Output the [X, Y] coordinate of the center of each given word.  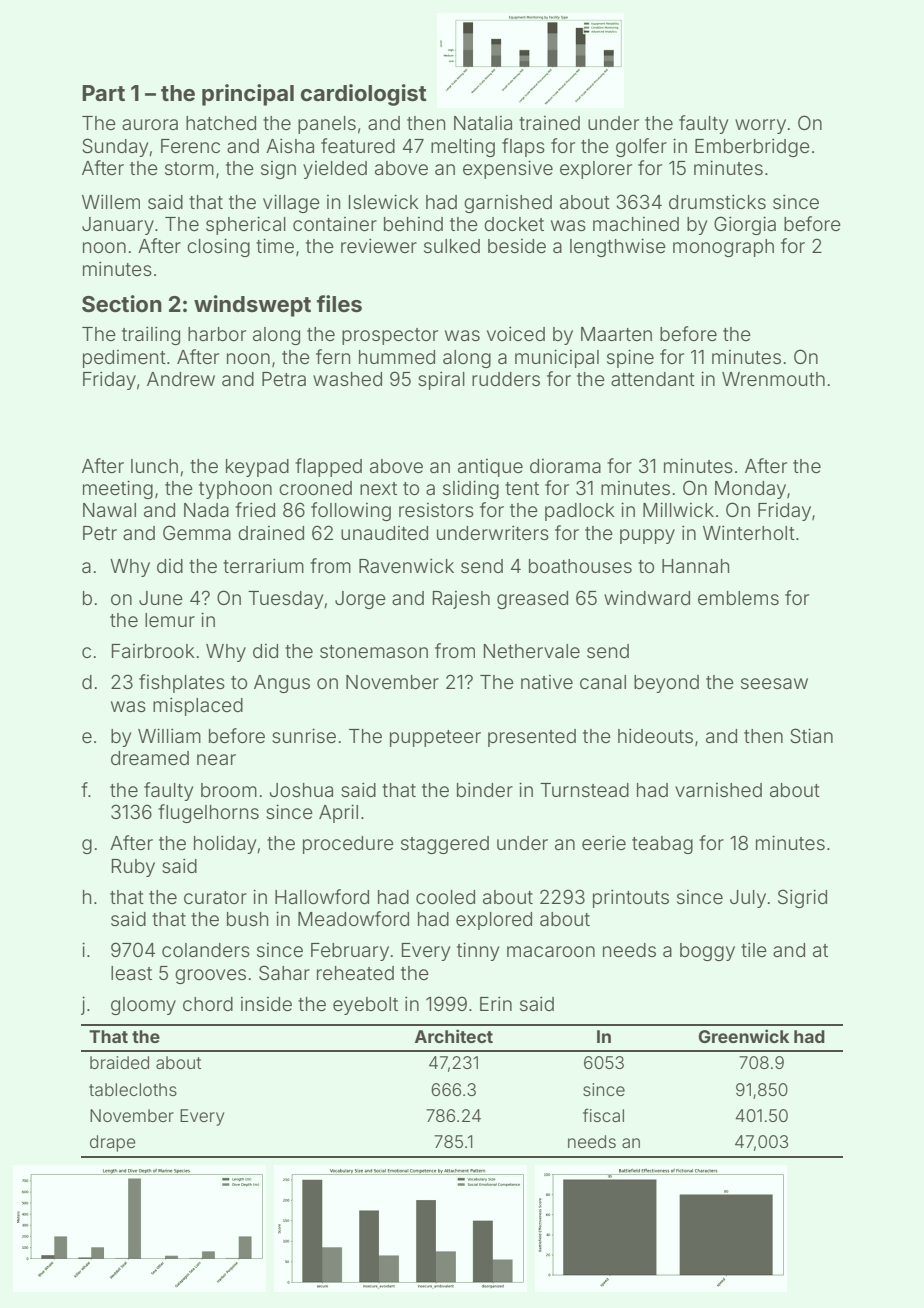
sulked [452, 246]
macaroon [551, 951]
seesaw [774, 683]
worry [760, 126]
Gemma [197, 532]
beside [517, 246]
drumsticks [717, 201]
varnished [718, 790]
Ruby [133, 868]
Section [122, 304]
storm [189, 168]
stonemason [374, 651]
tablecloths [133, 1089]
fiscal [603, 1115]
